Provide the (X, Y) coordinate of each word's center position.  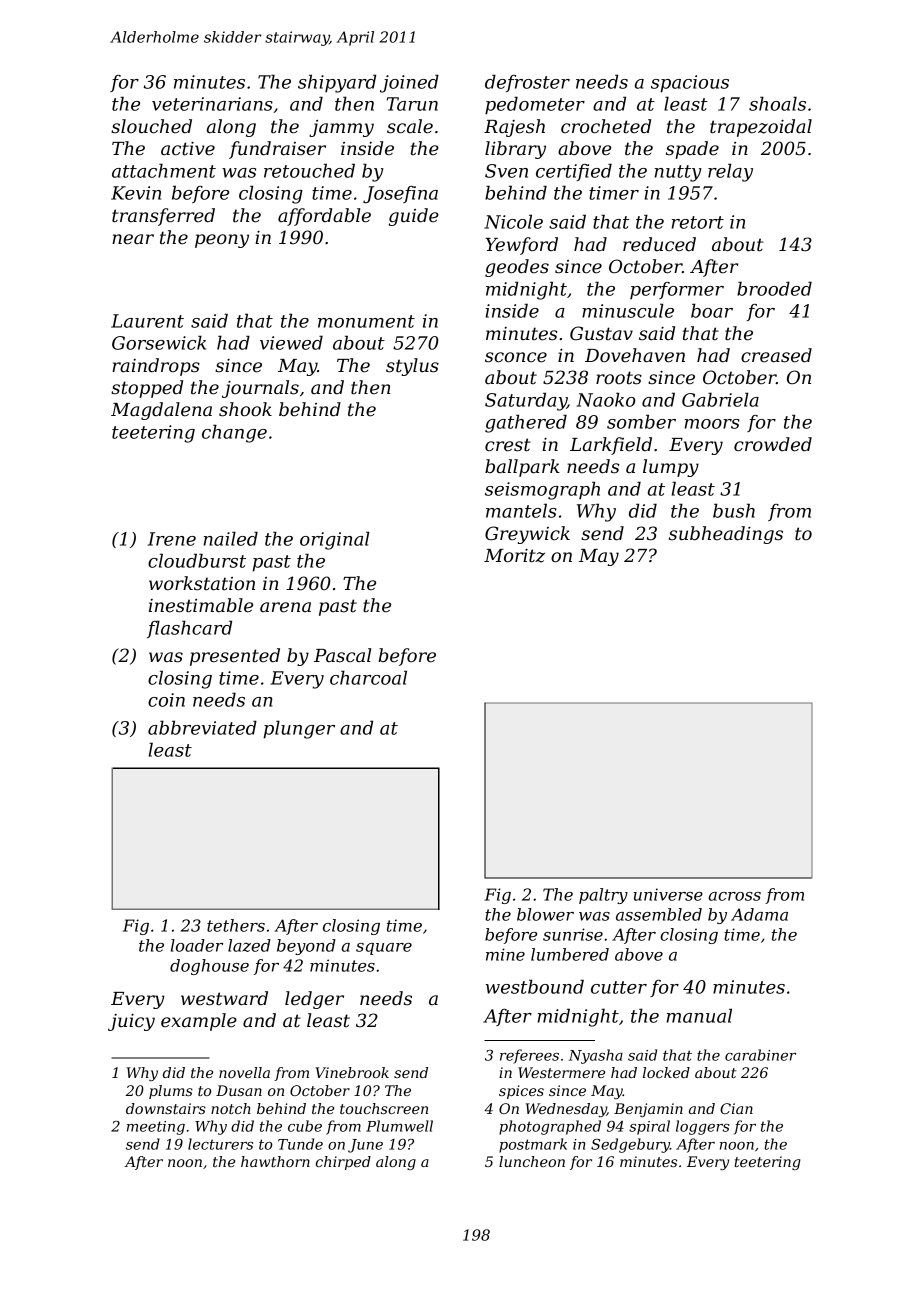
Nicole (513, 221)
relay (730, 172)
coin (166, 700)
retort (698, 222)
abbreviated (202, 727)
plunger (299, 729)
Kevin (136, 193)
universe (668, 894)
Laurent (147, 321)
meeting (156, 1128)
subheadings (726, 535)
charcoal (368, 677)
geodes (517, 268)
